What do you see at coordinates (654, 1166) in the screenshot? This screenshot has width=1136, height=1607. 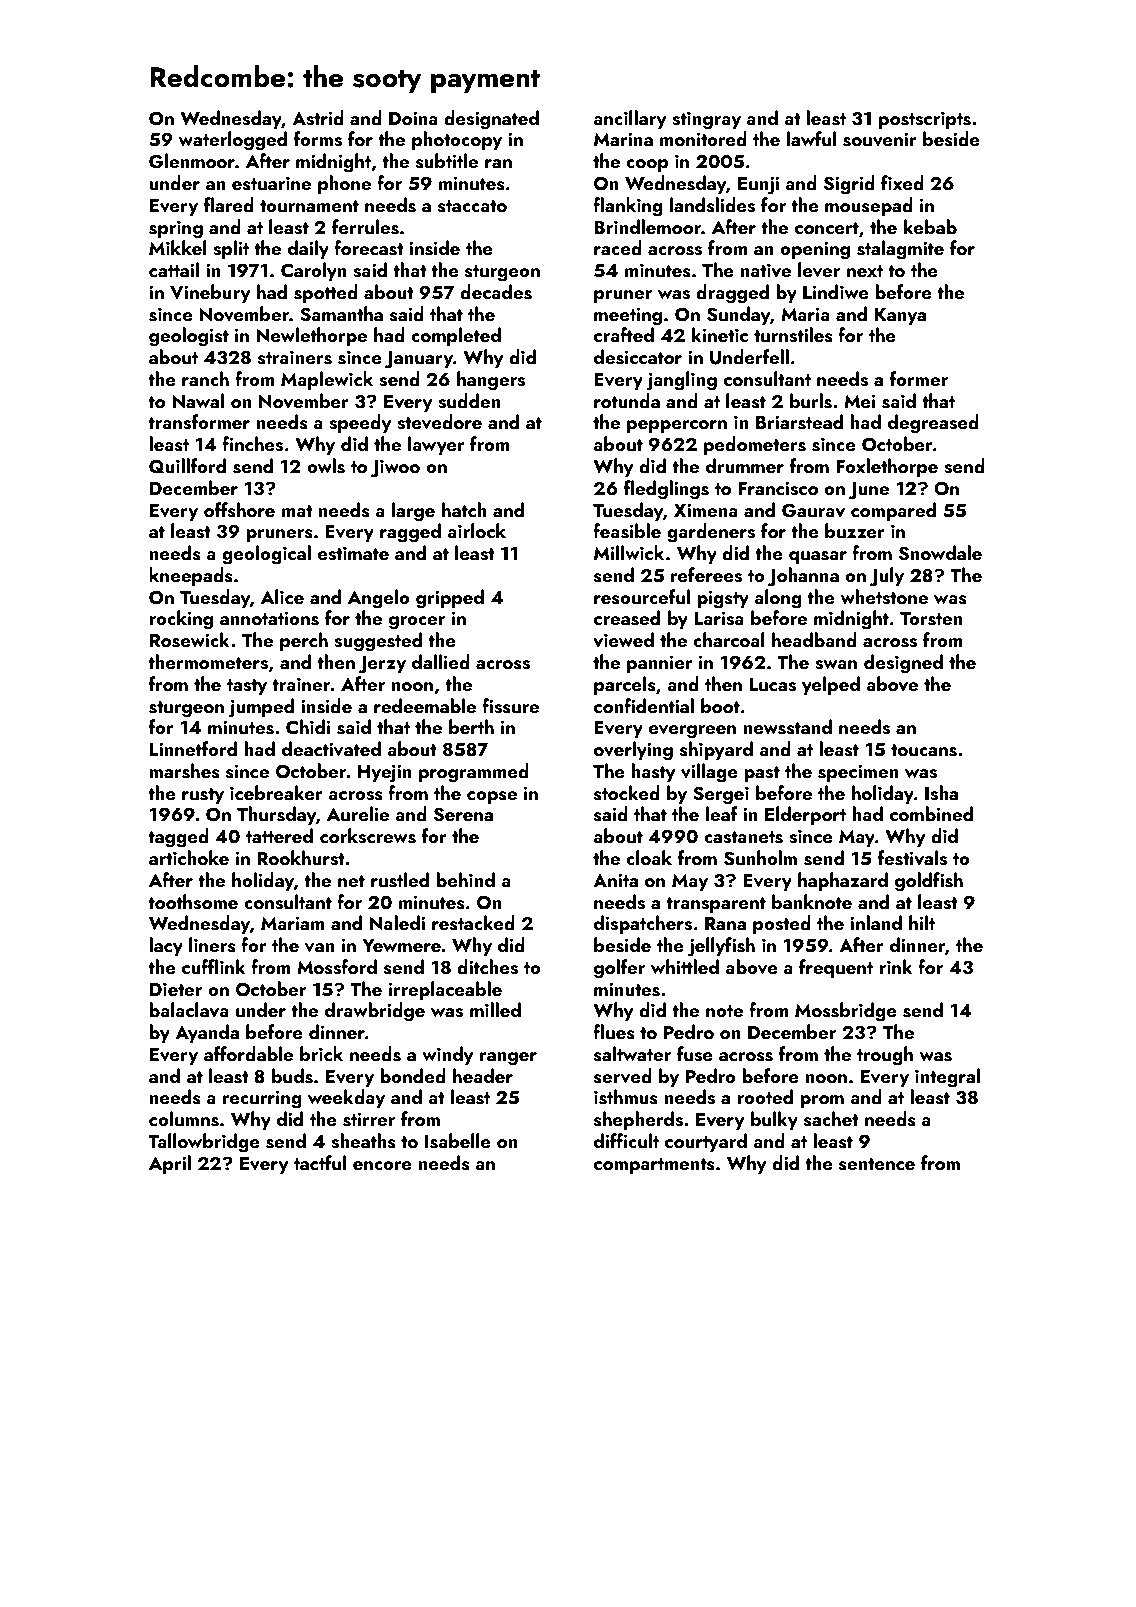 I see `compartments` at bounding box center [654, 1166].
